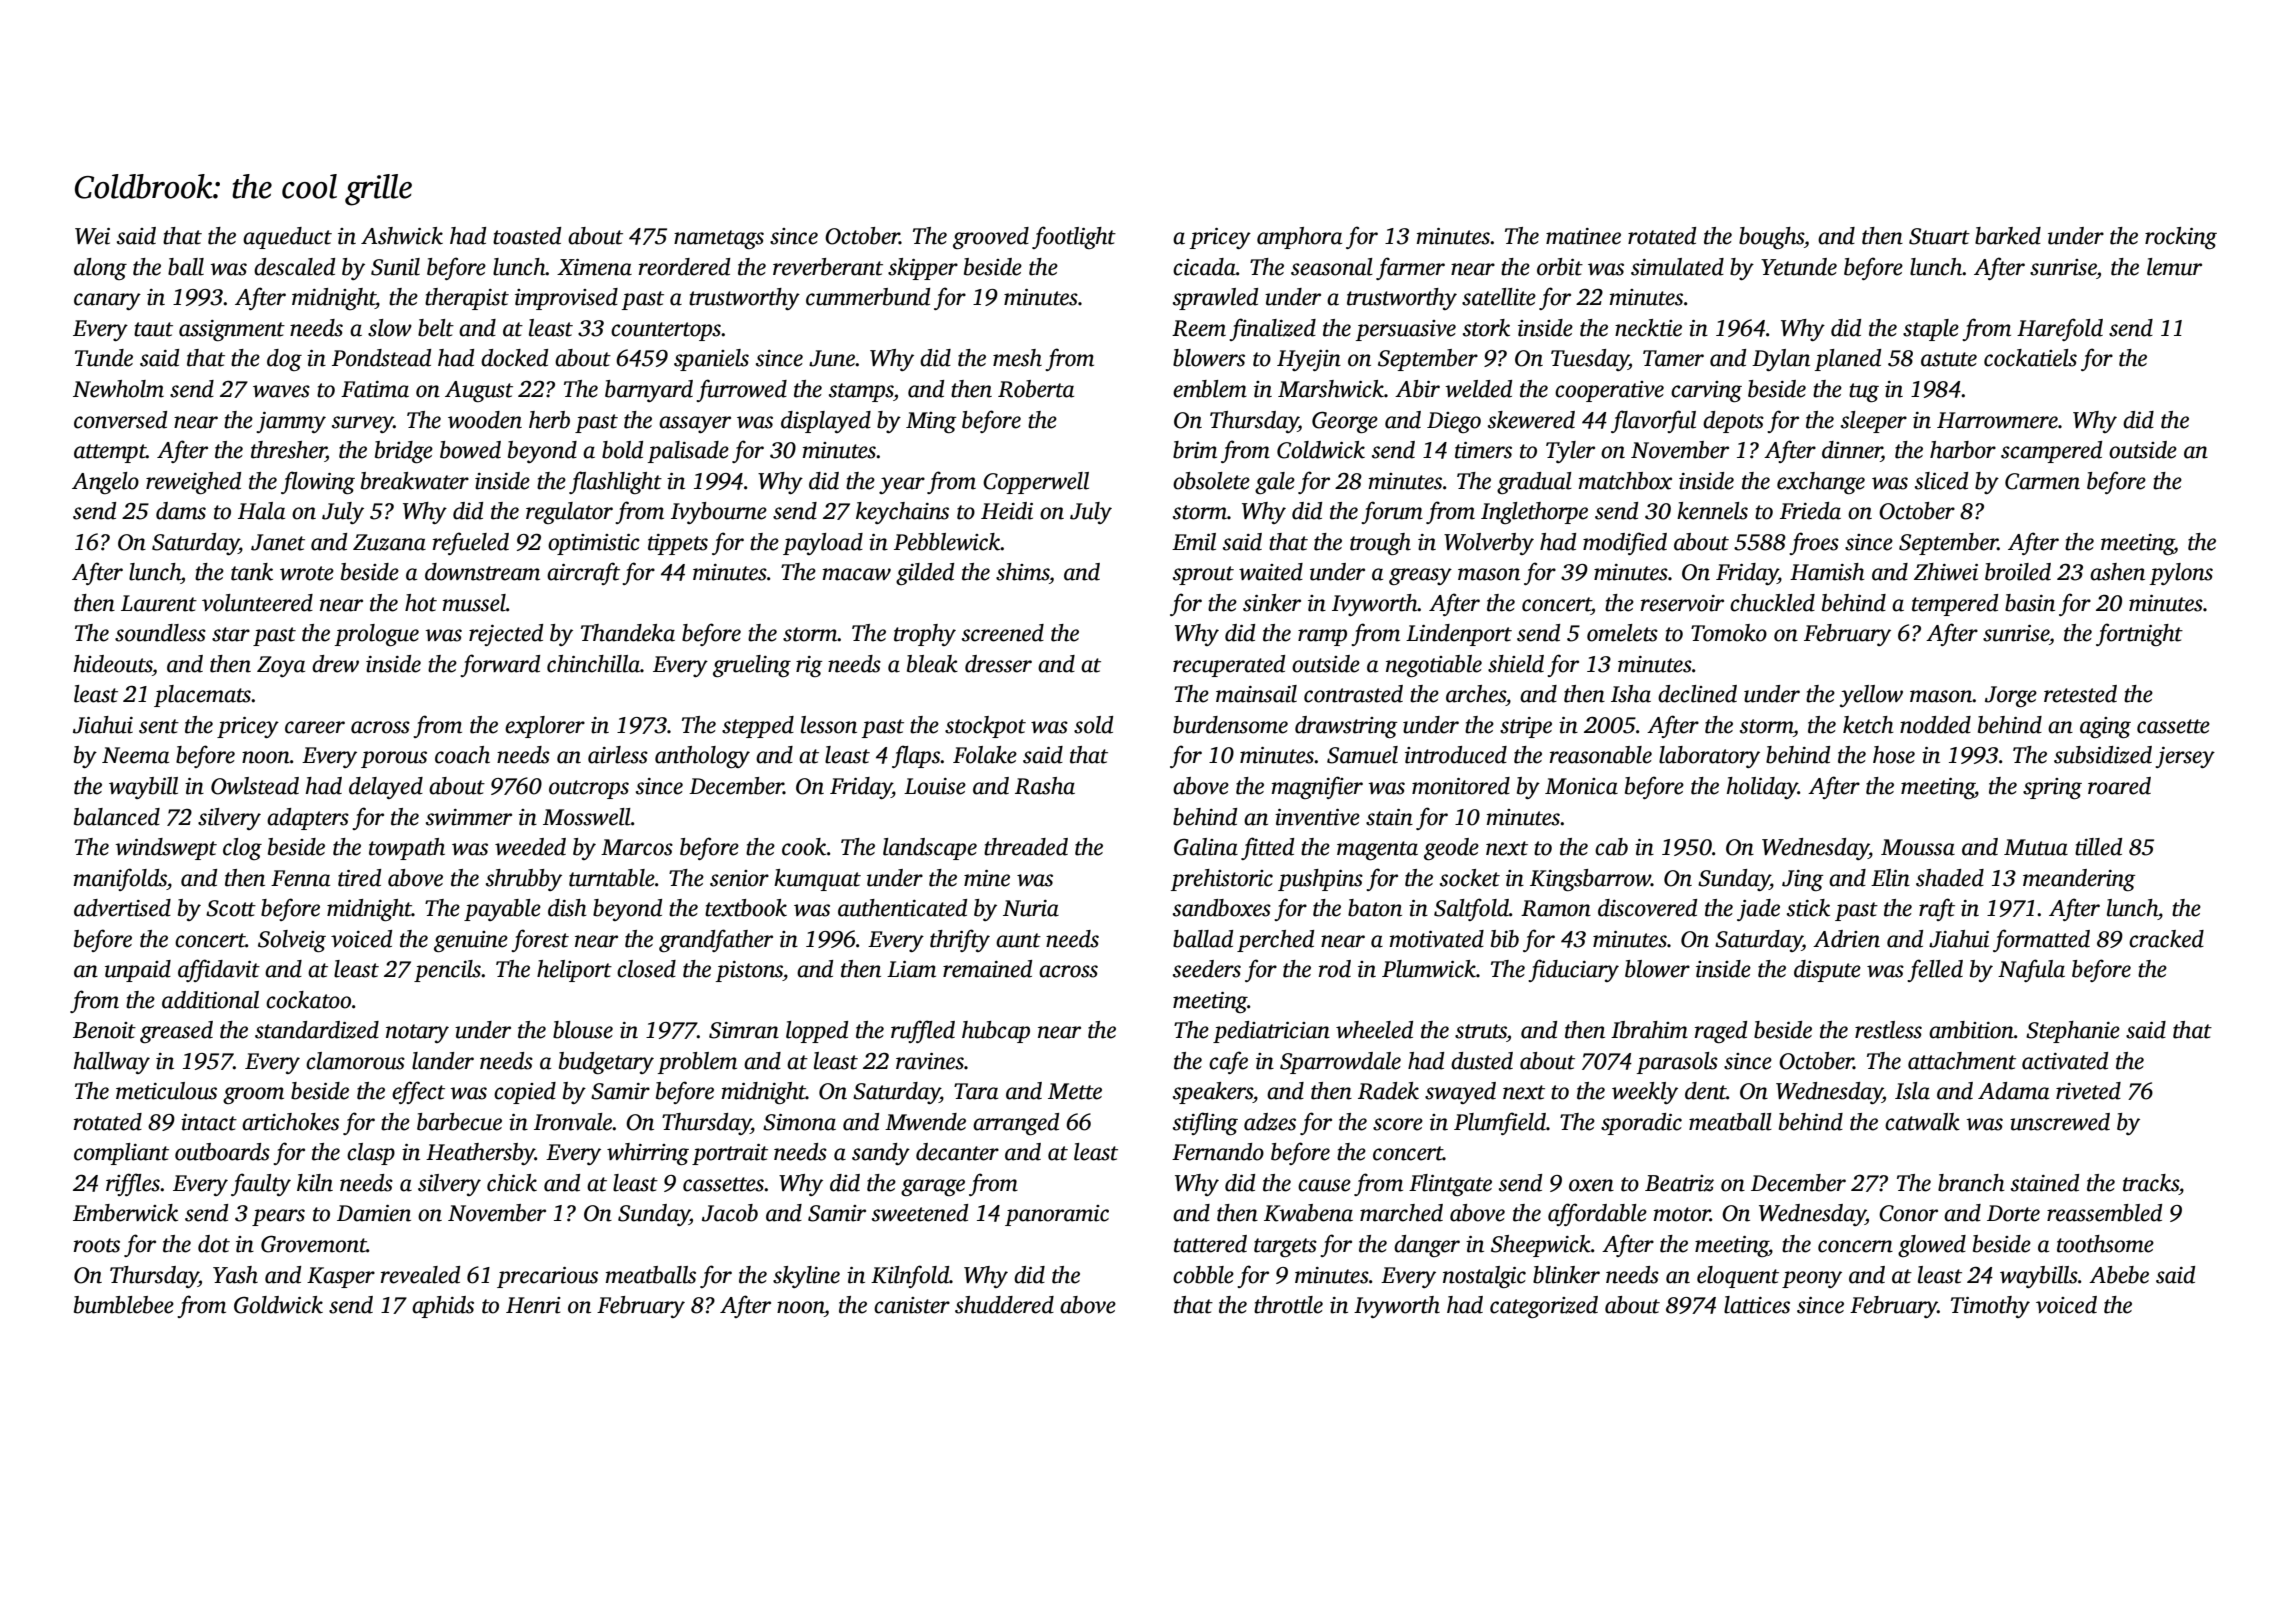 This screenshot has width=2292, height=1620. What do you see at coordinates (1922, 1122) in the screenshot?
I see `catwalk` at bounding box center [1922, 1122].
